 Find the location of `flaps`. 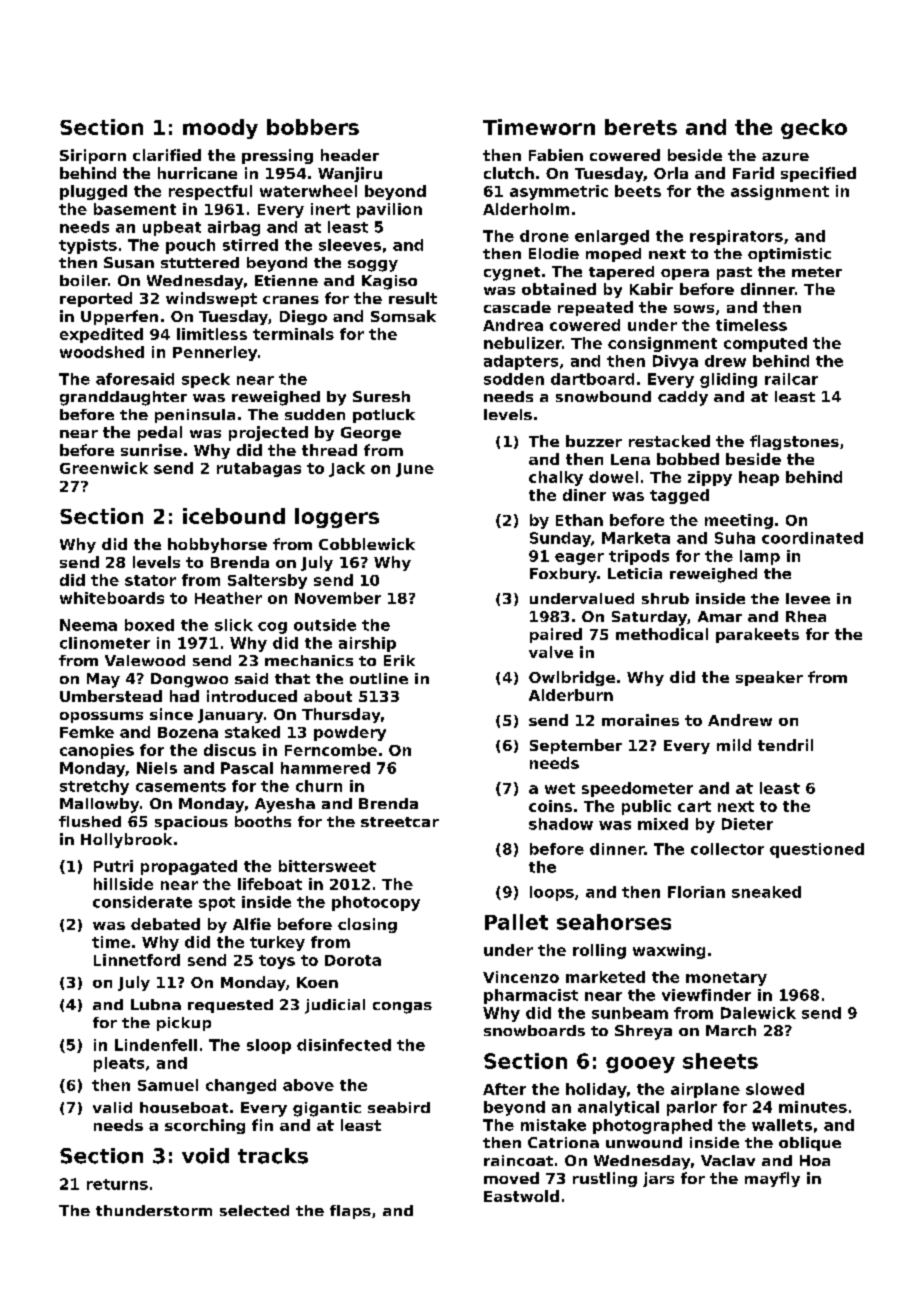

flaps is located at coordinates (350, 1212).
